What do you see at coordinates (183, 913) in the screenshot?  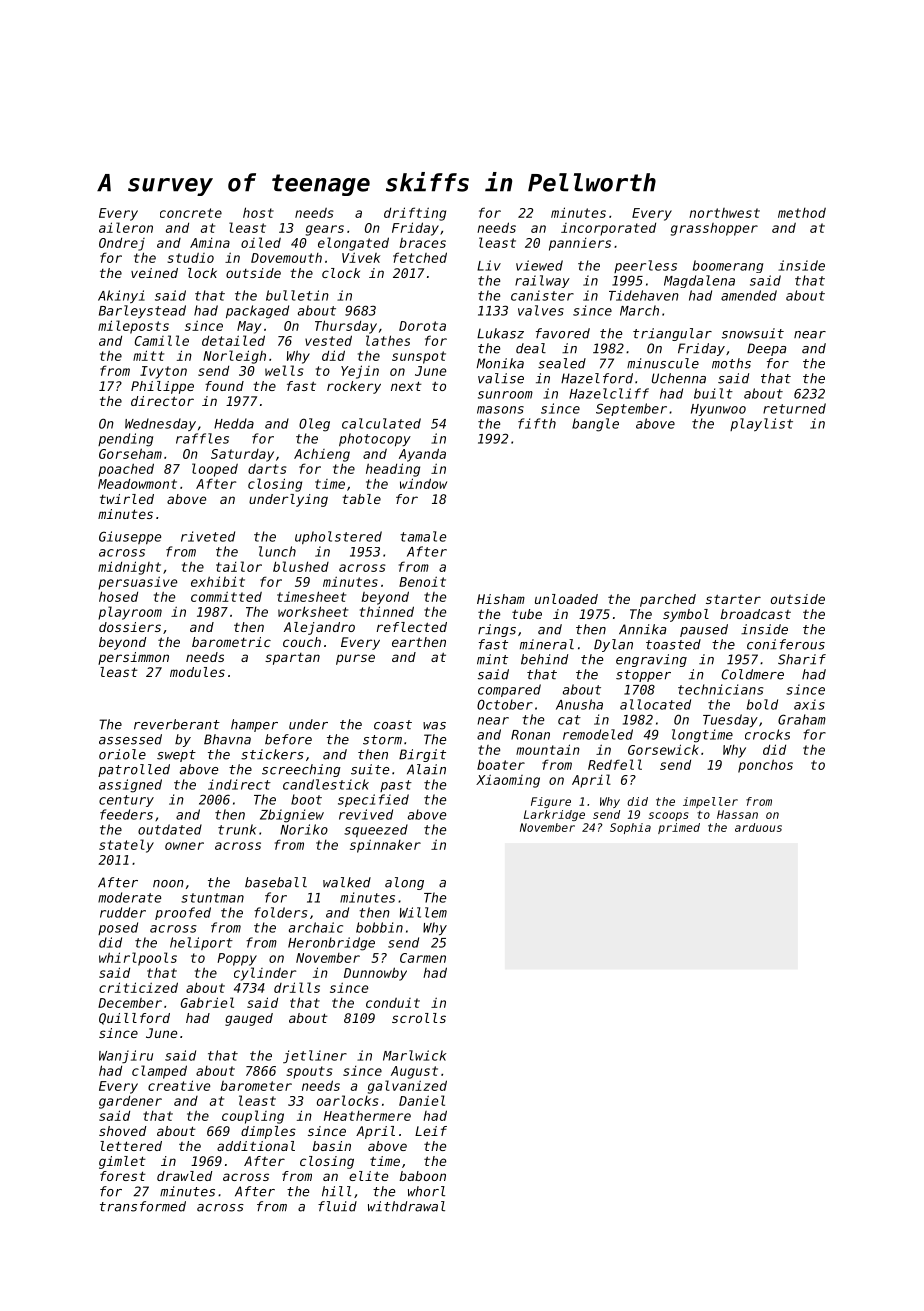 I see `proofed` at bounding box center [183, 913].
